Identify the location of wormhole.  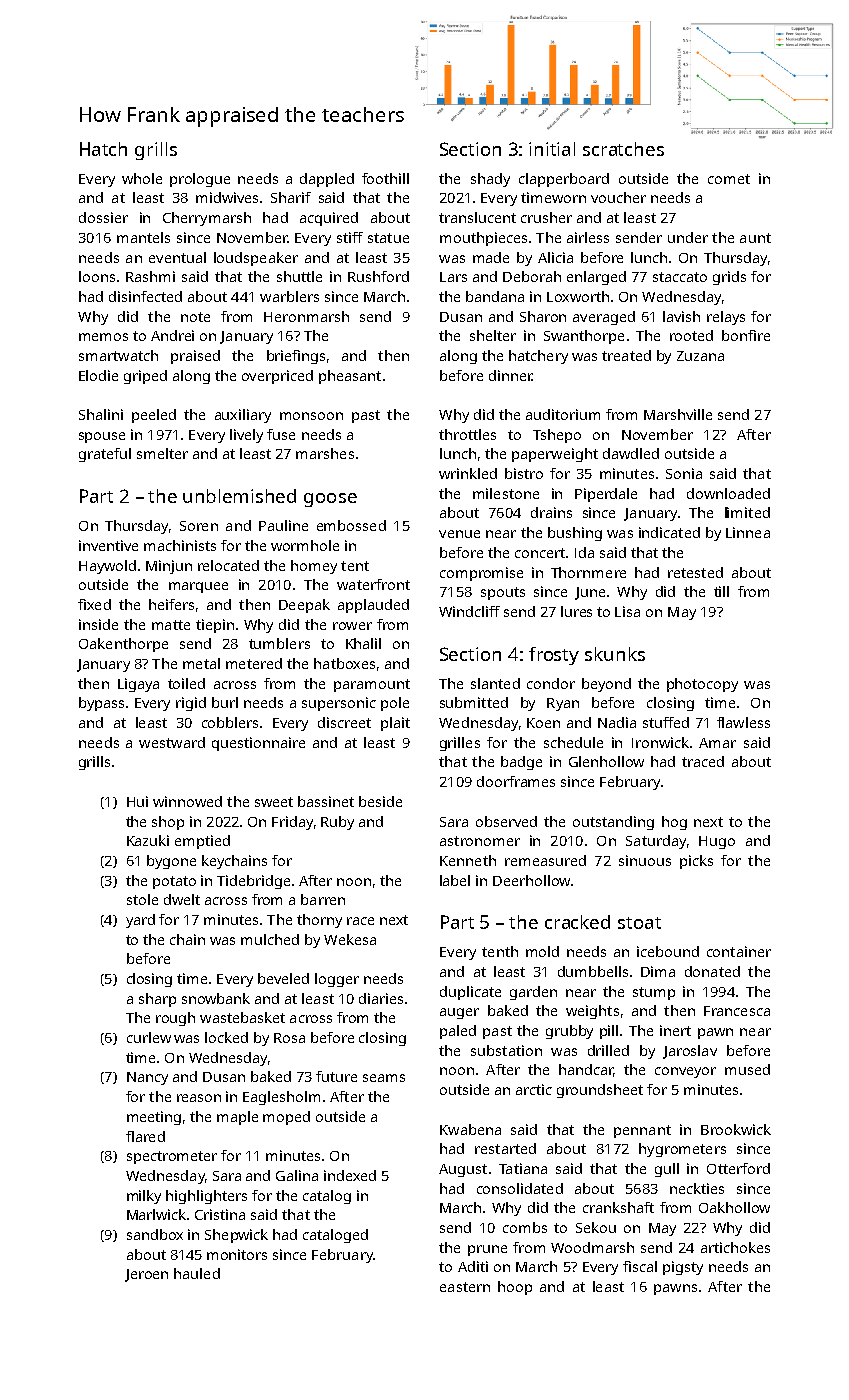
(305, 545).
